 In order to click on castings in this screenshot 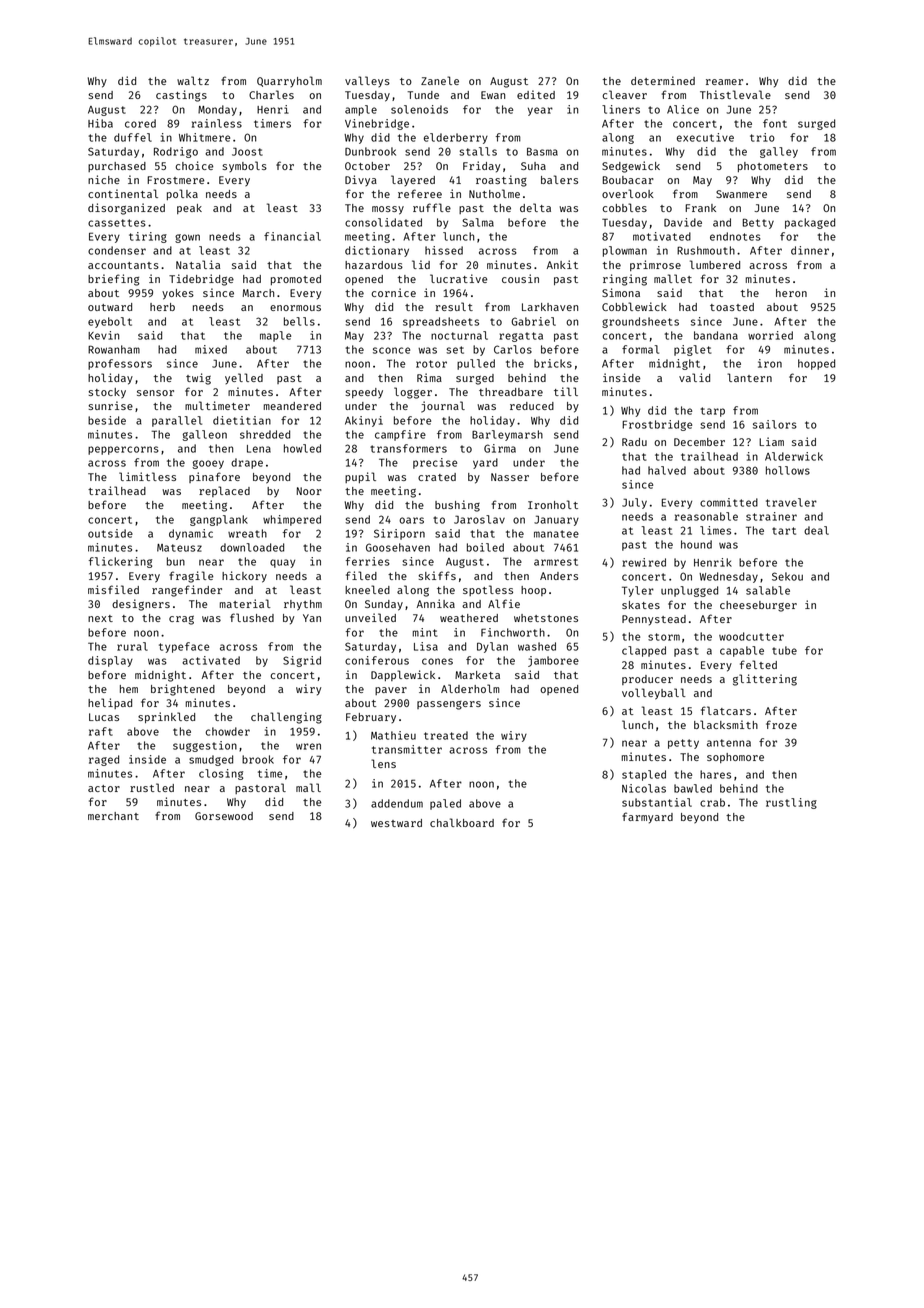, I will do `click(181, 96)`.
